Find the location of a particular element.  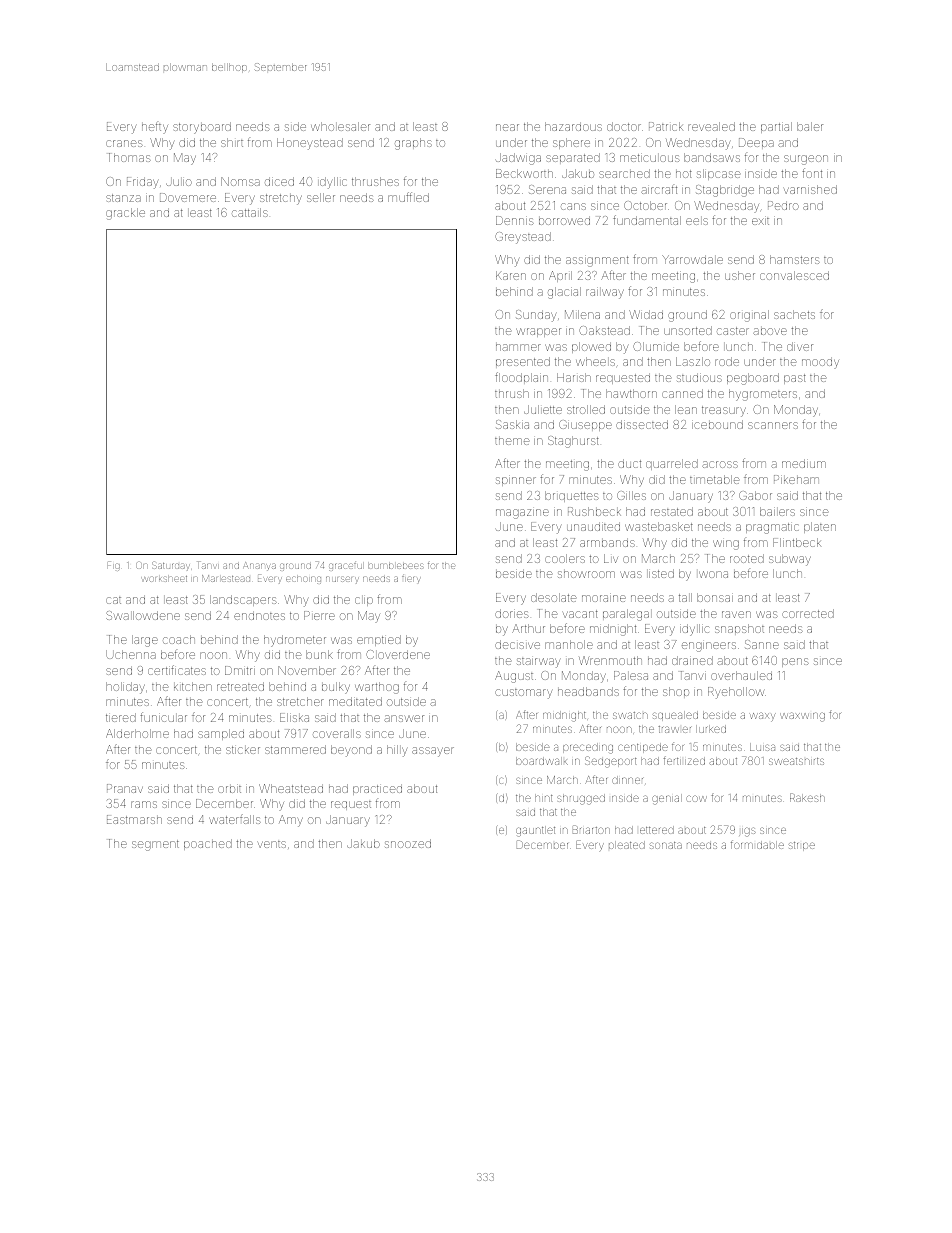

wholesaler is located at coordinates (340, 126).
